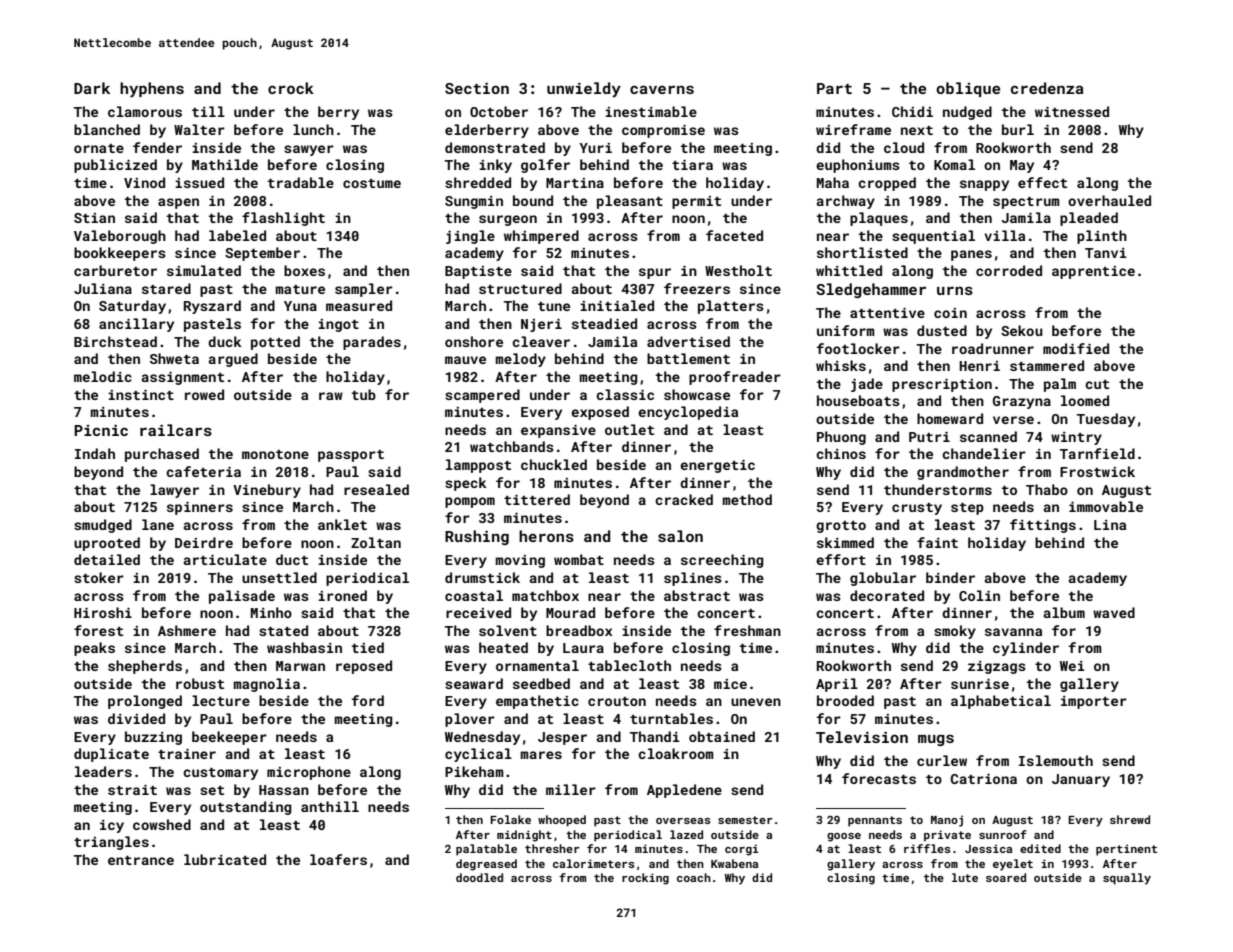 The image size is (1233, 952). Describe the element at coordinates (99, 148) in the screenshot. I see `ornate` at that location.
